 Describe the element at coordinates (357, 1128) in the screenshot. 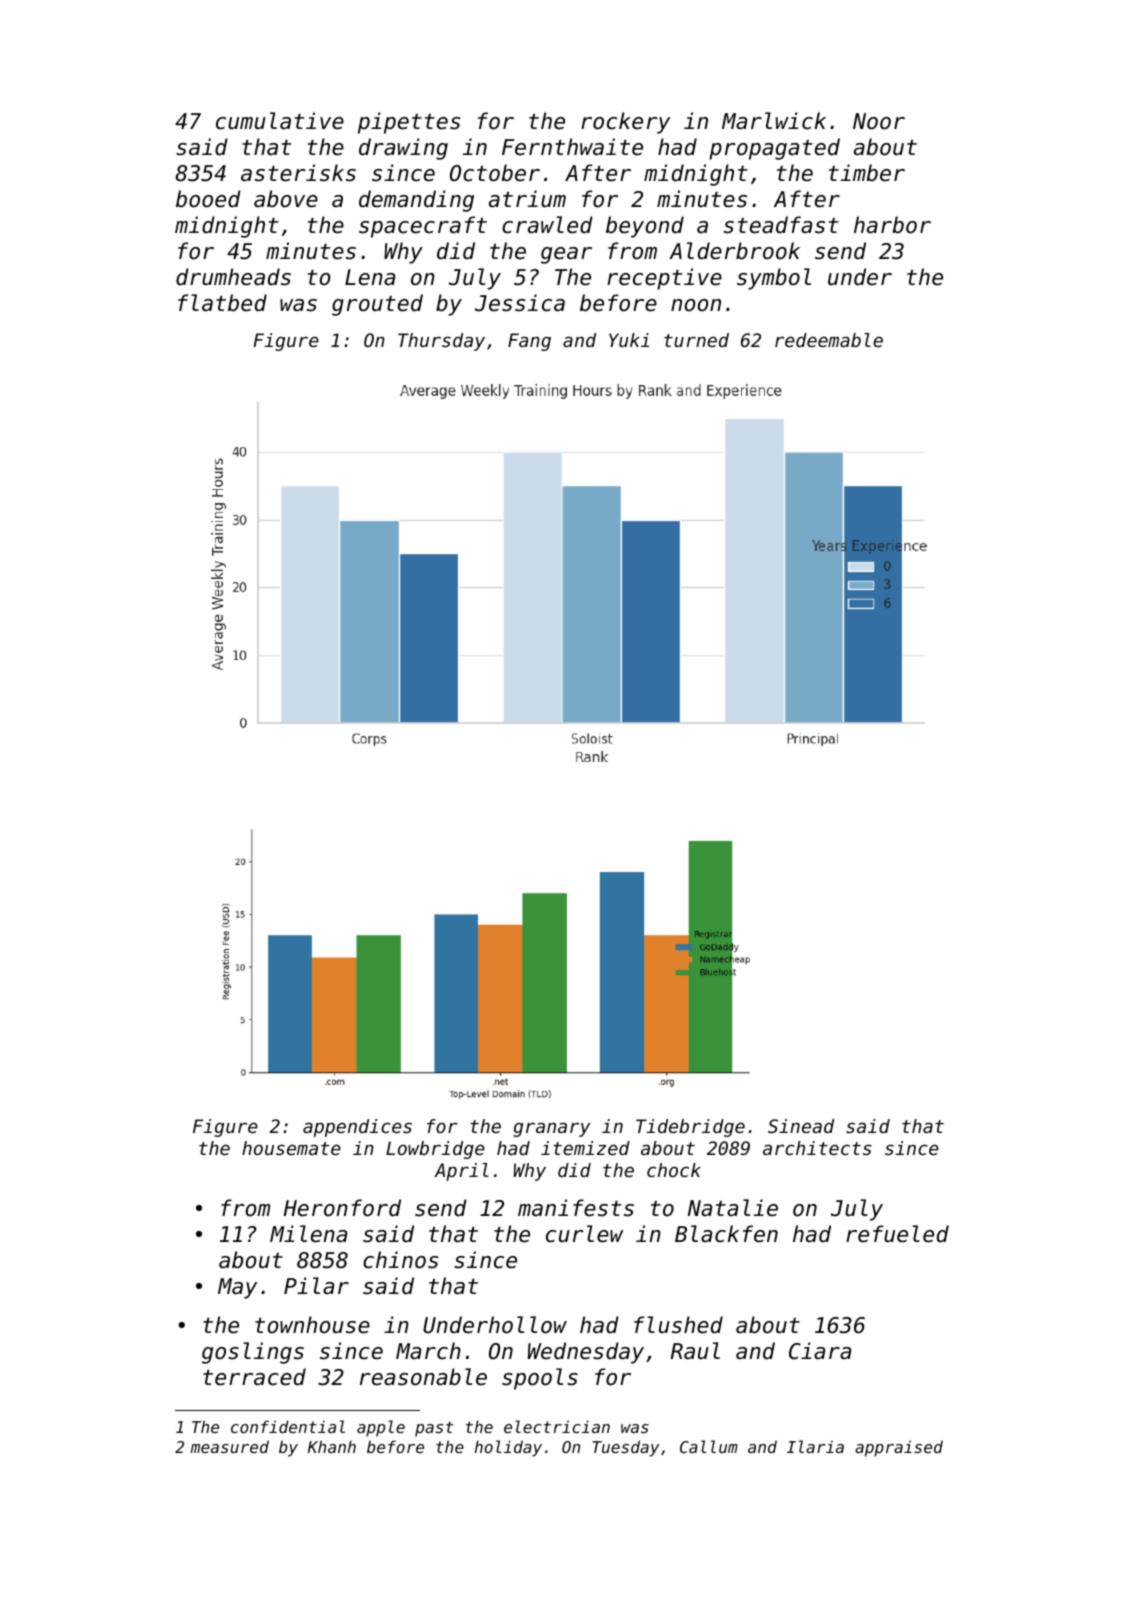

I see `appendices` at that location.
